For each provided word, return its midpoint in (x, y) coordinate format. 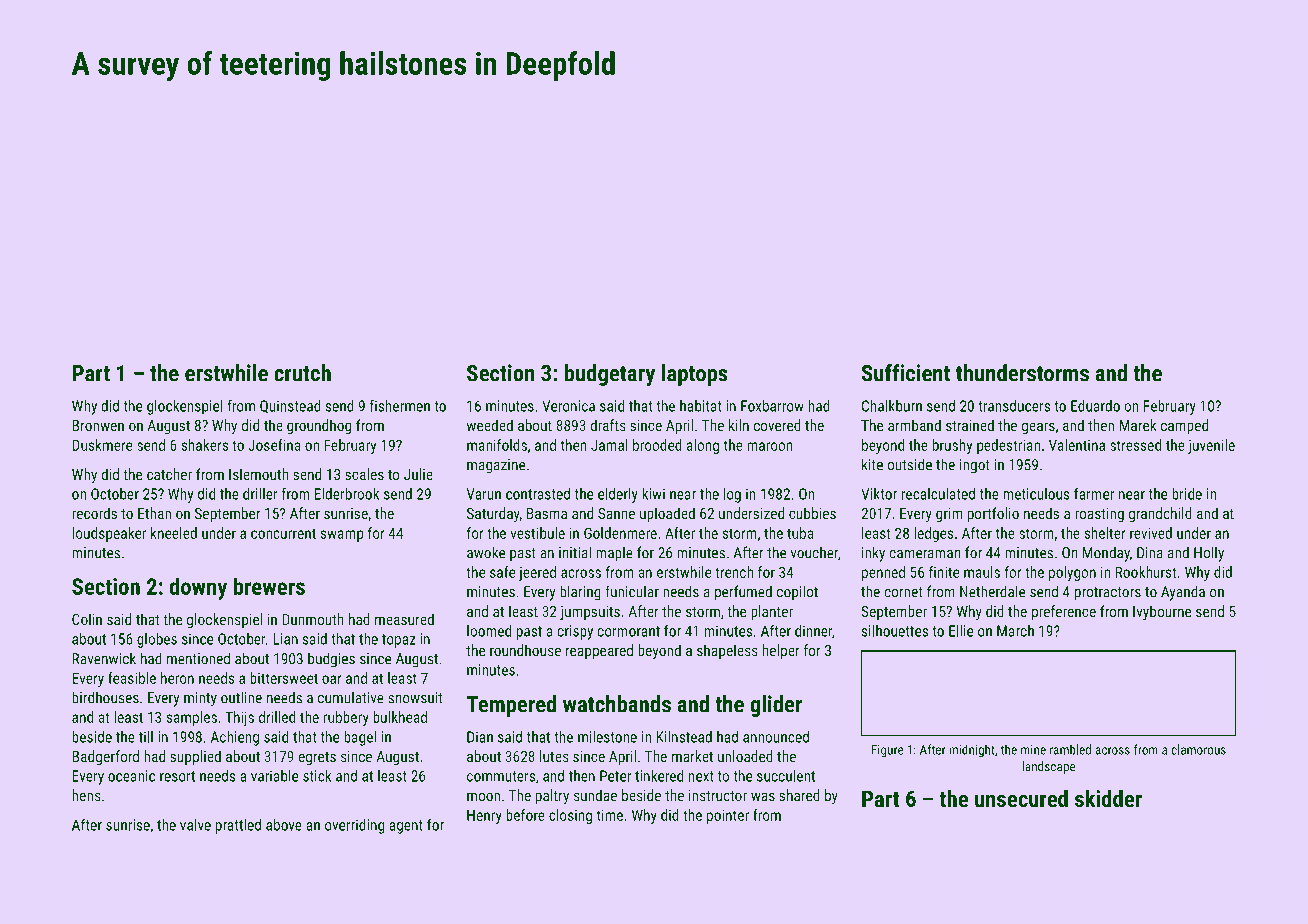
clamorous (1198, 749)
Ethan (154, 513)
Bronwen (98, 425)
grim (949, 515)
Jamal (609, 445)
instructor (718, 795)
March (1015, 631)
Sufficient (906, 373)
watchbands (617, 704)
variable (274, 776)
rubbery (346, 718)
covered (777, 425)
